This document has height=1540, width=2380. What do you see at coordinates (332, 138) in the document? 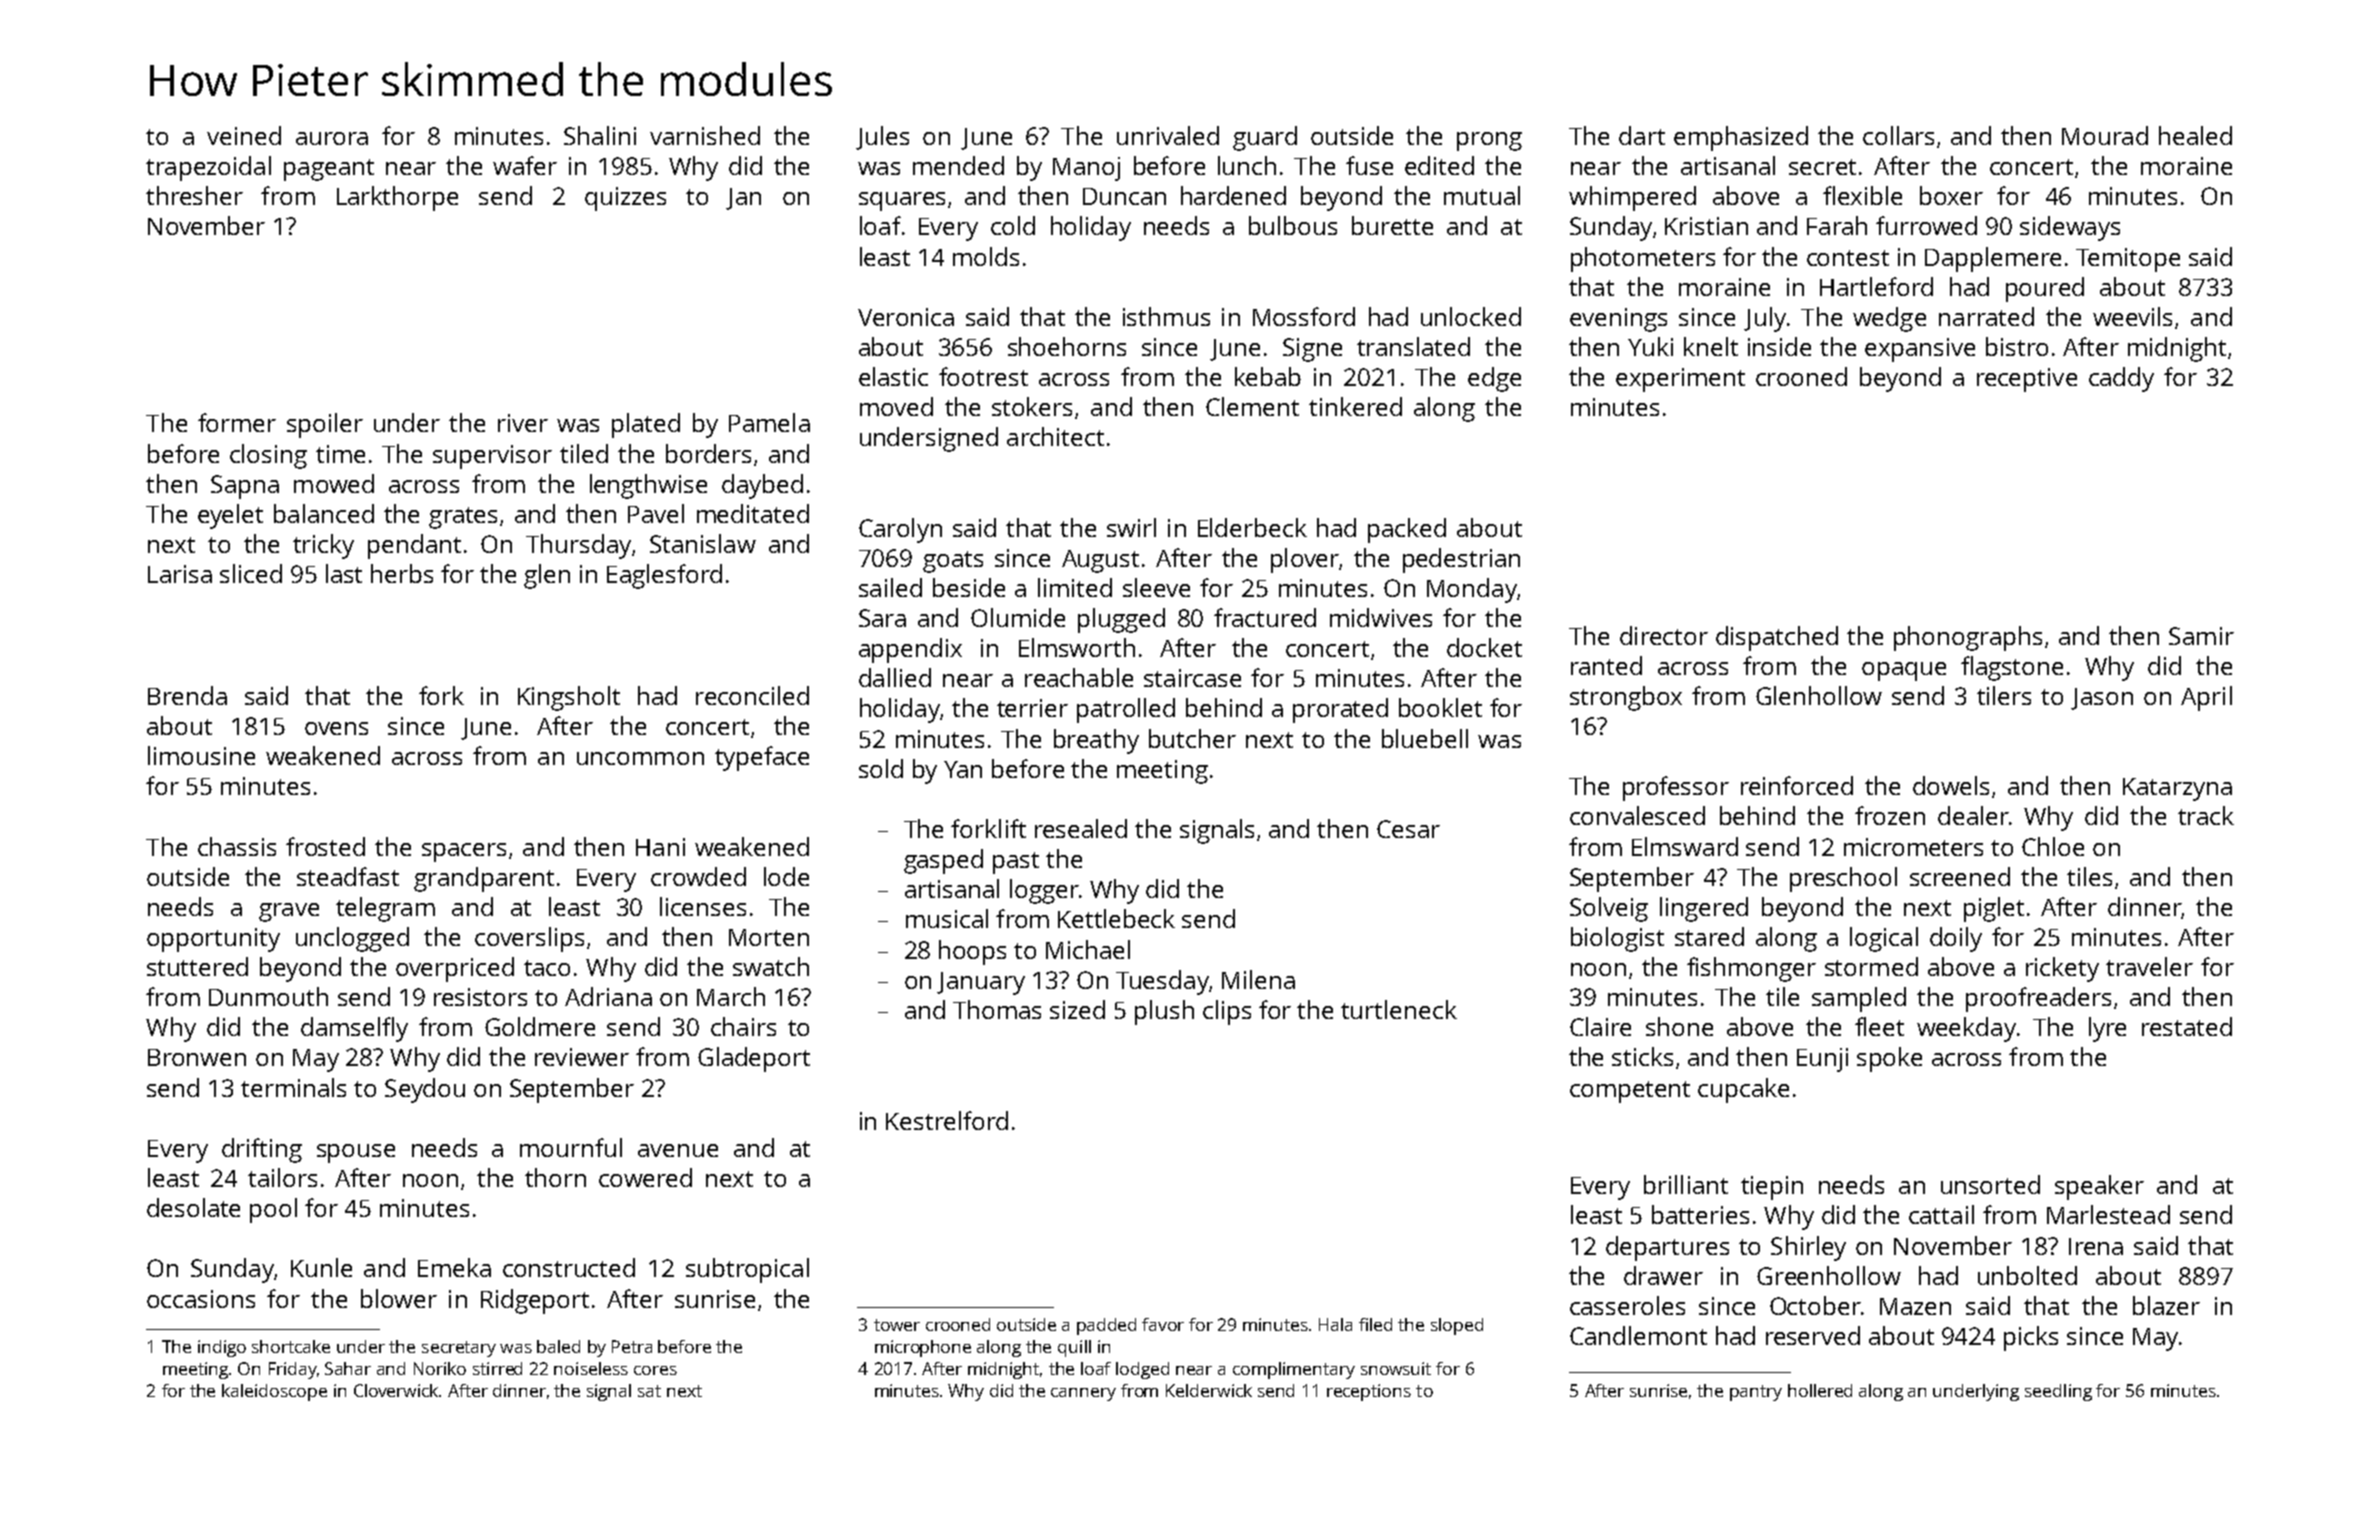
I see `aurora` at bounding box center [332, 138].
